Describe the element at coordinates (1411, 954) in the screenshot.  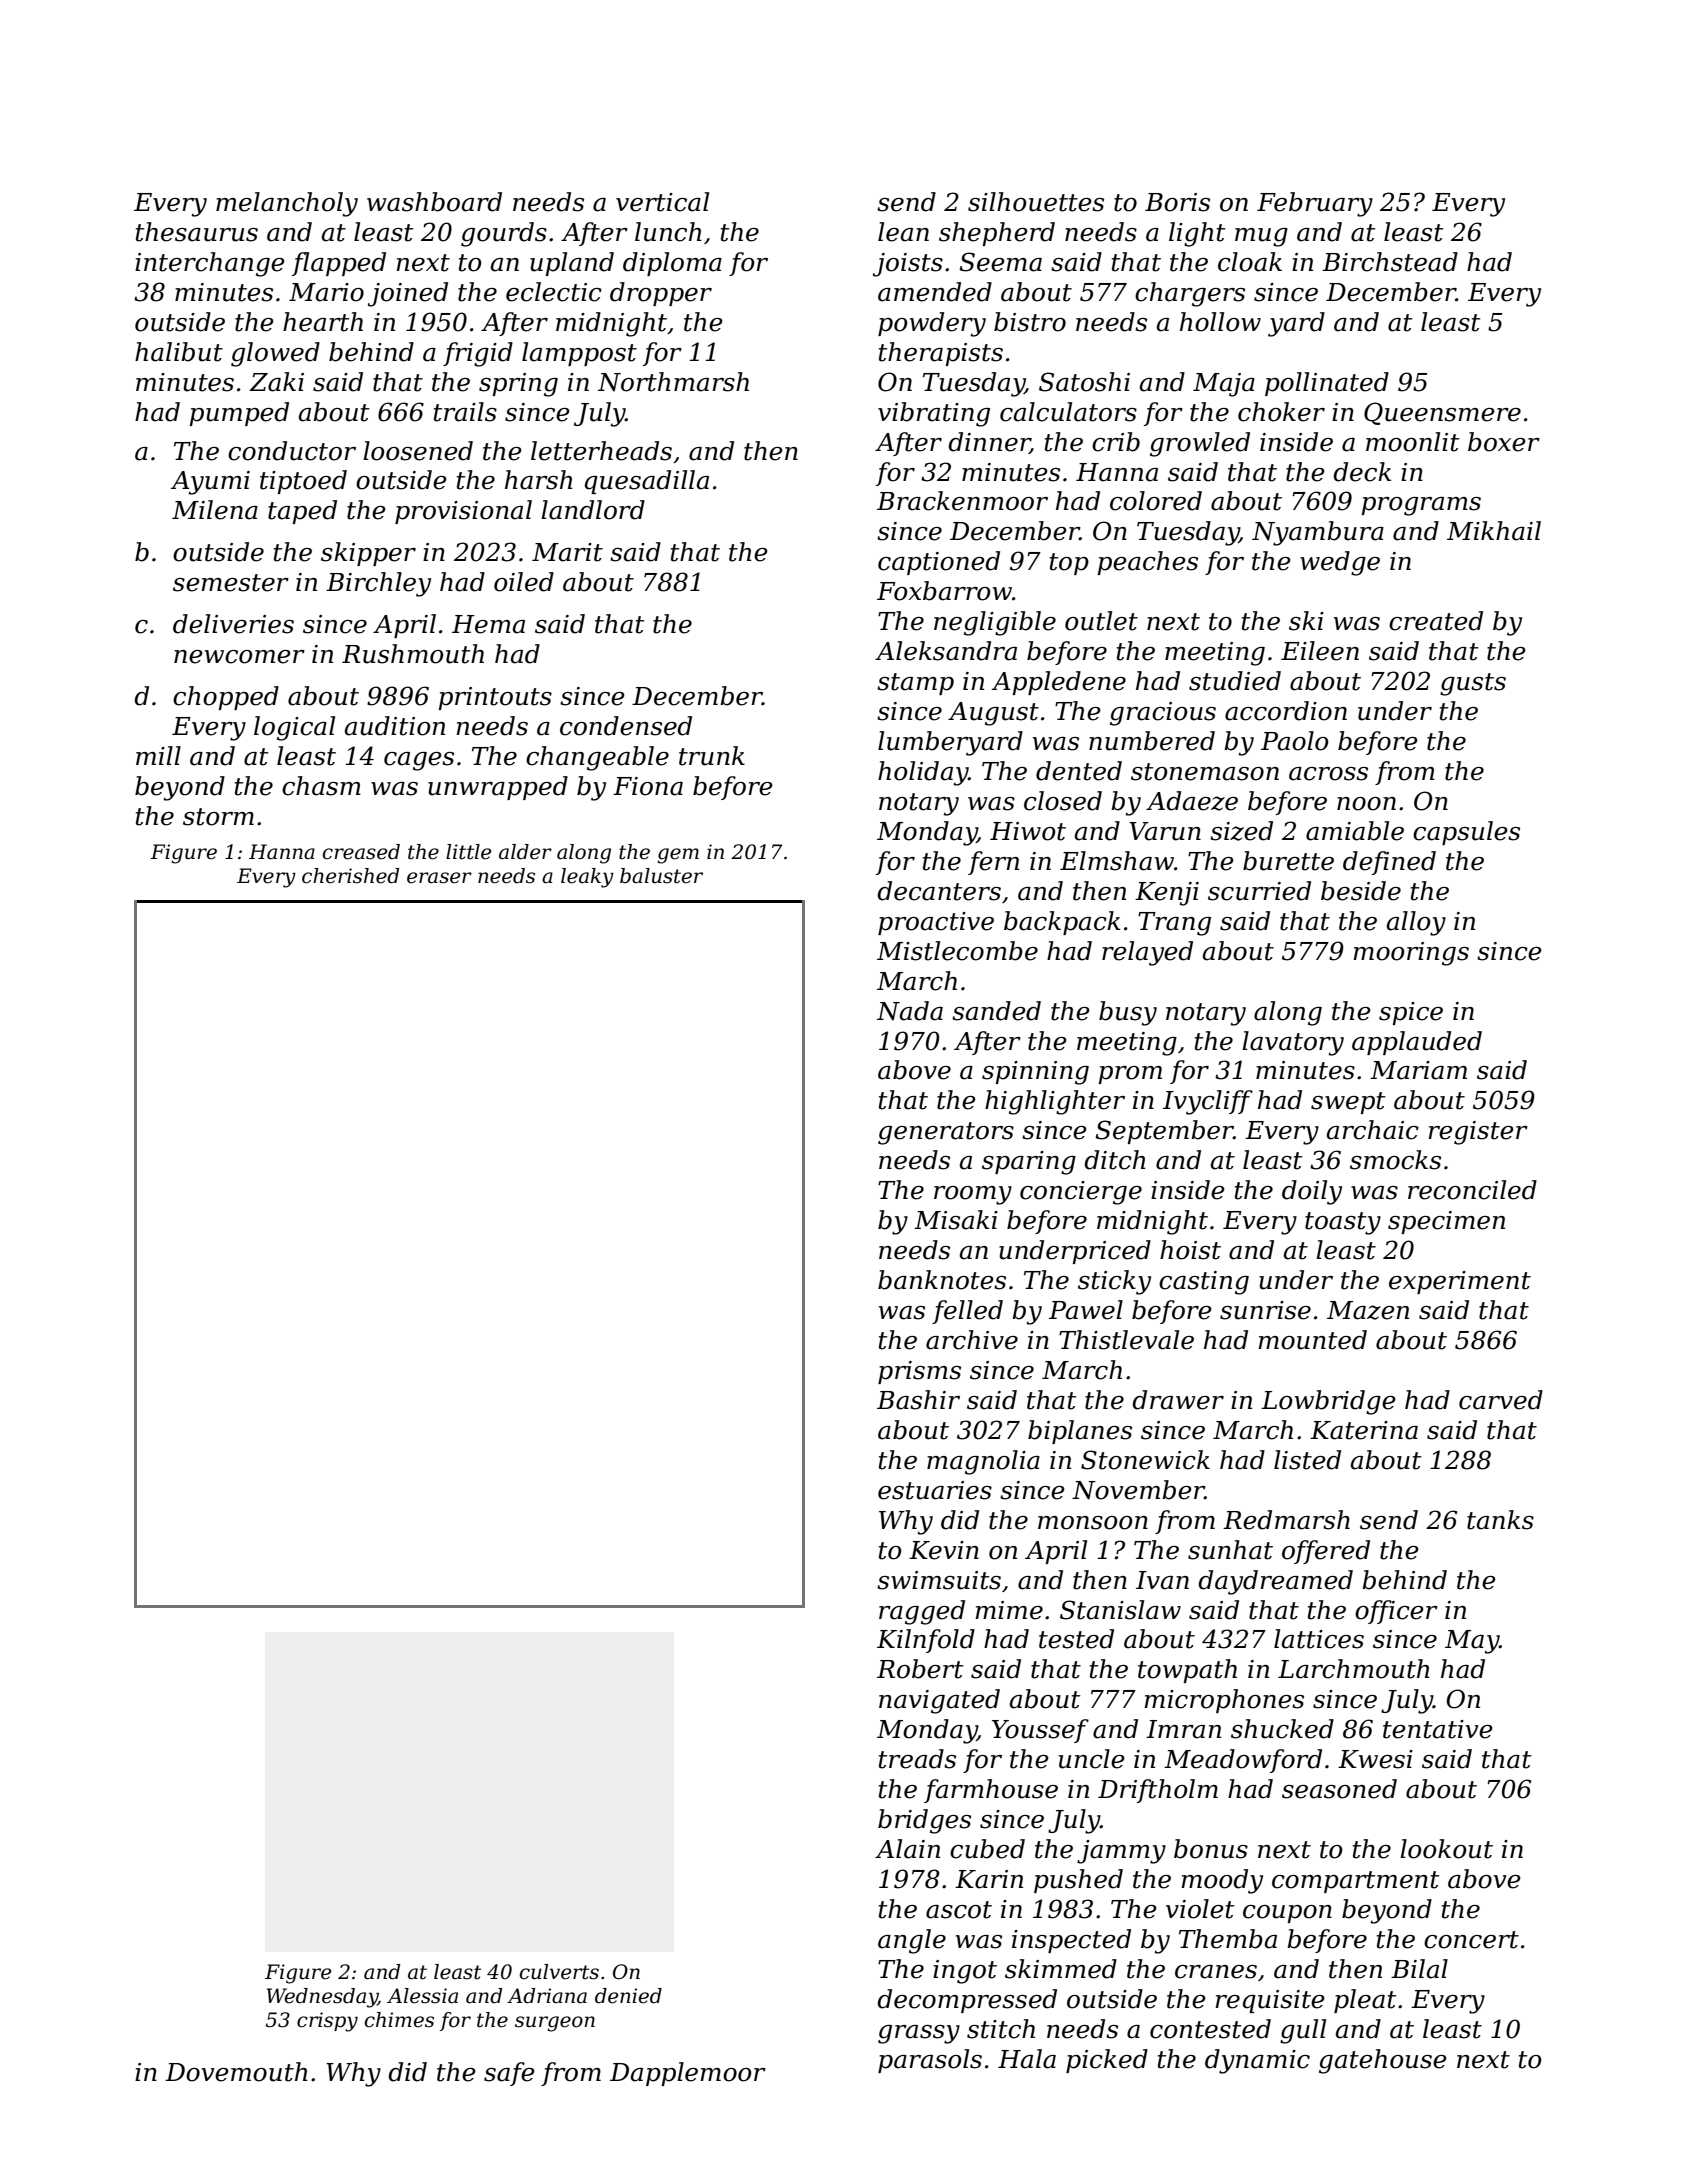
I see `moorings` at that location.
